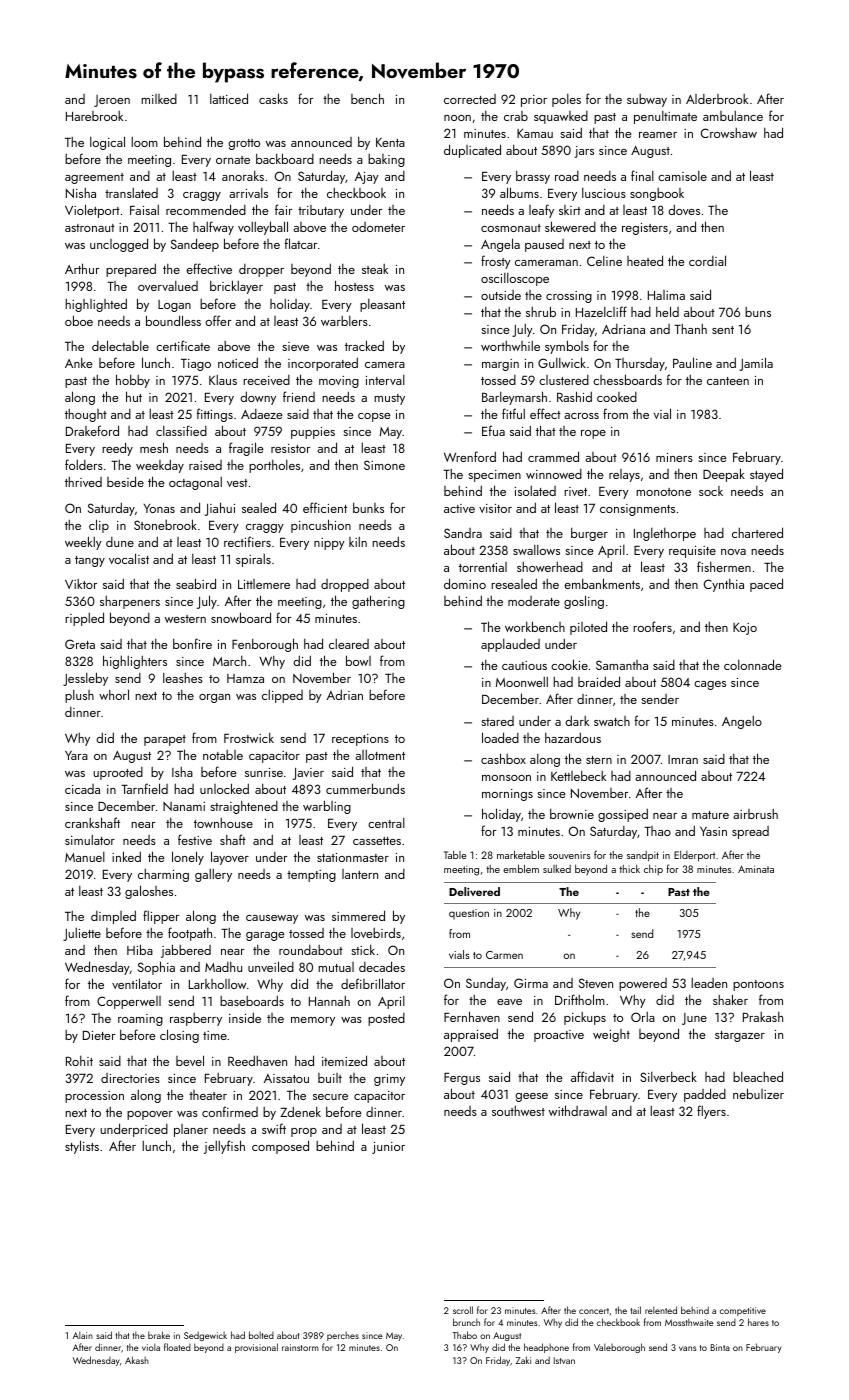  What do you see at coordinates (85, 857) in the screenshot?
I see `Manuel` at bounding box center [85, 857].
